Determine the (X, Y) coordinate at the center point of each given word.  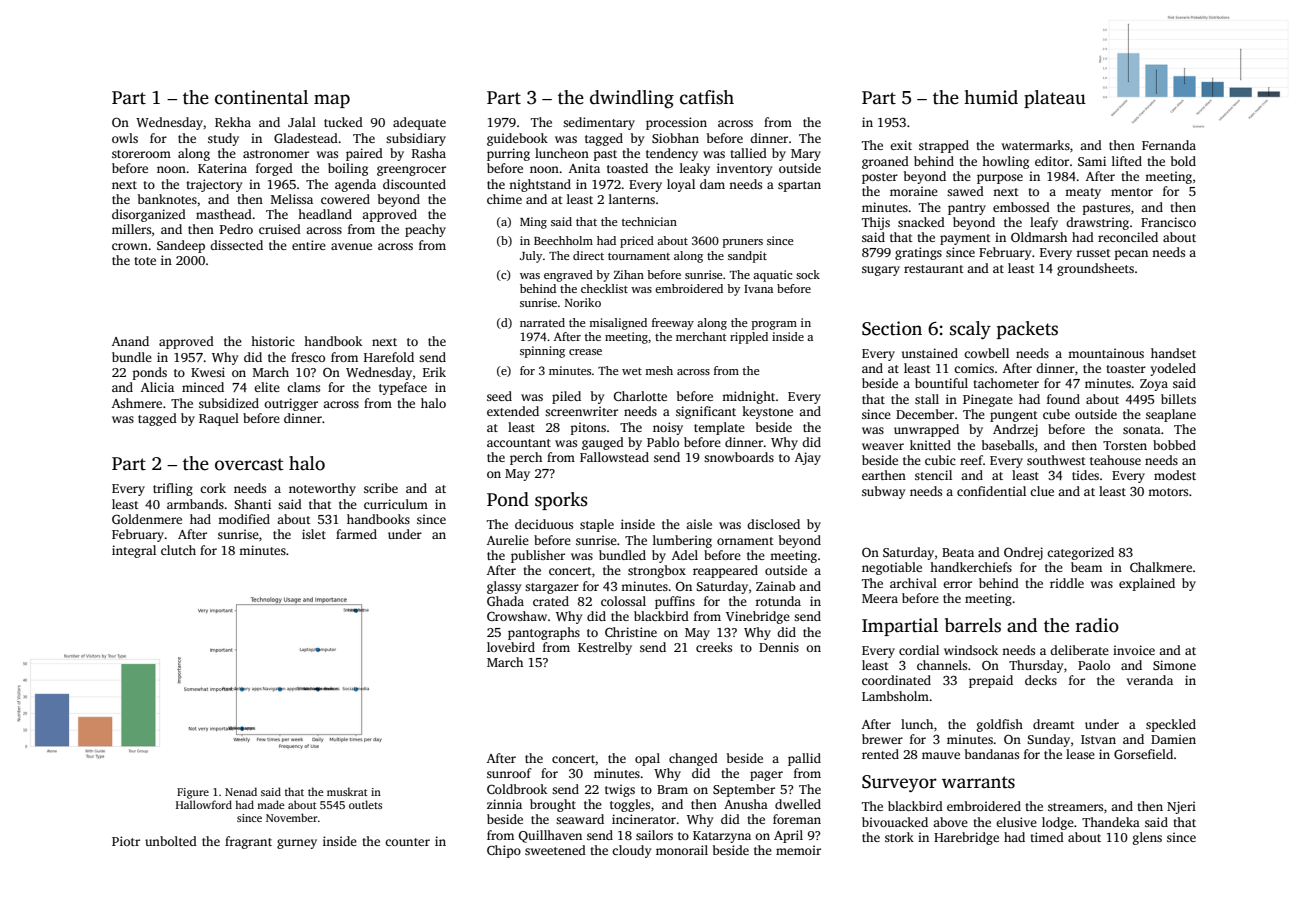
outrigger (291, 404)
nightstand (540, 185)
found (1063, 399)
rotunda (778, 601)
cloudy (631, 851)
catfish (707, 97)
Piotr (126, 841)
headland (325, 214)
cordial (919, 650)
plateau (1055, 99)
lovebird (511, 647)
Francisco (1168, 222)
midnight (748, 397)
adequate (419, 123)
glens (1147, 838)
